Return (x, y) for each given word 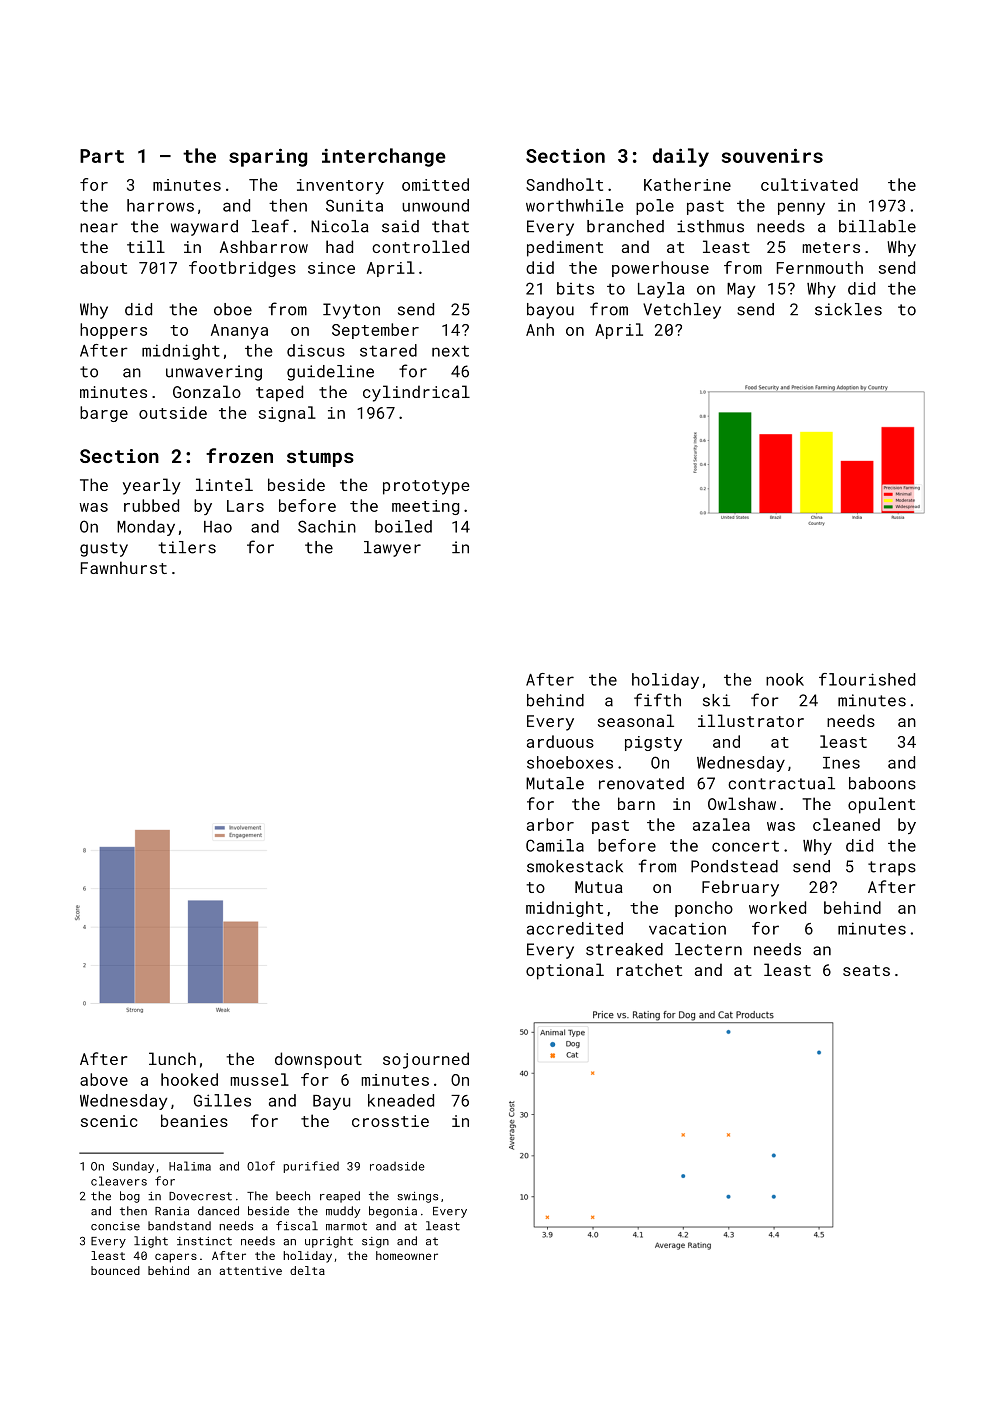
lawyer (392, 549)
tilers (187, 547)
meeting (425, 507)
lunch (172, 1058)
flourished (867, 679)
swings (417, 1197)
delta (307, 1270)
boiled (403, 526)
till (146, 246)
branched (625, 226)
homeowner (407, 1255)
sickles (848, 309)
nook (785, 679)
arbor (550, 824)
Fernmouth (820, 267)
